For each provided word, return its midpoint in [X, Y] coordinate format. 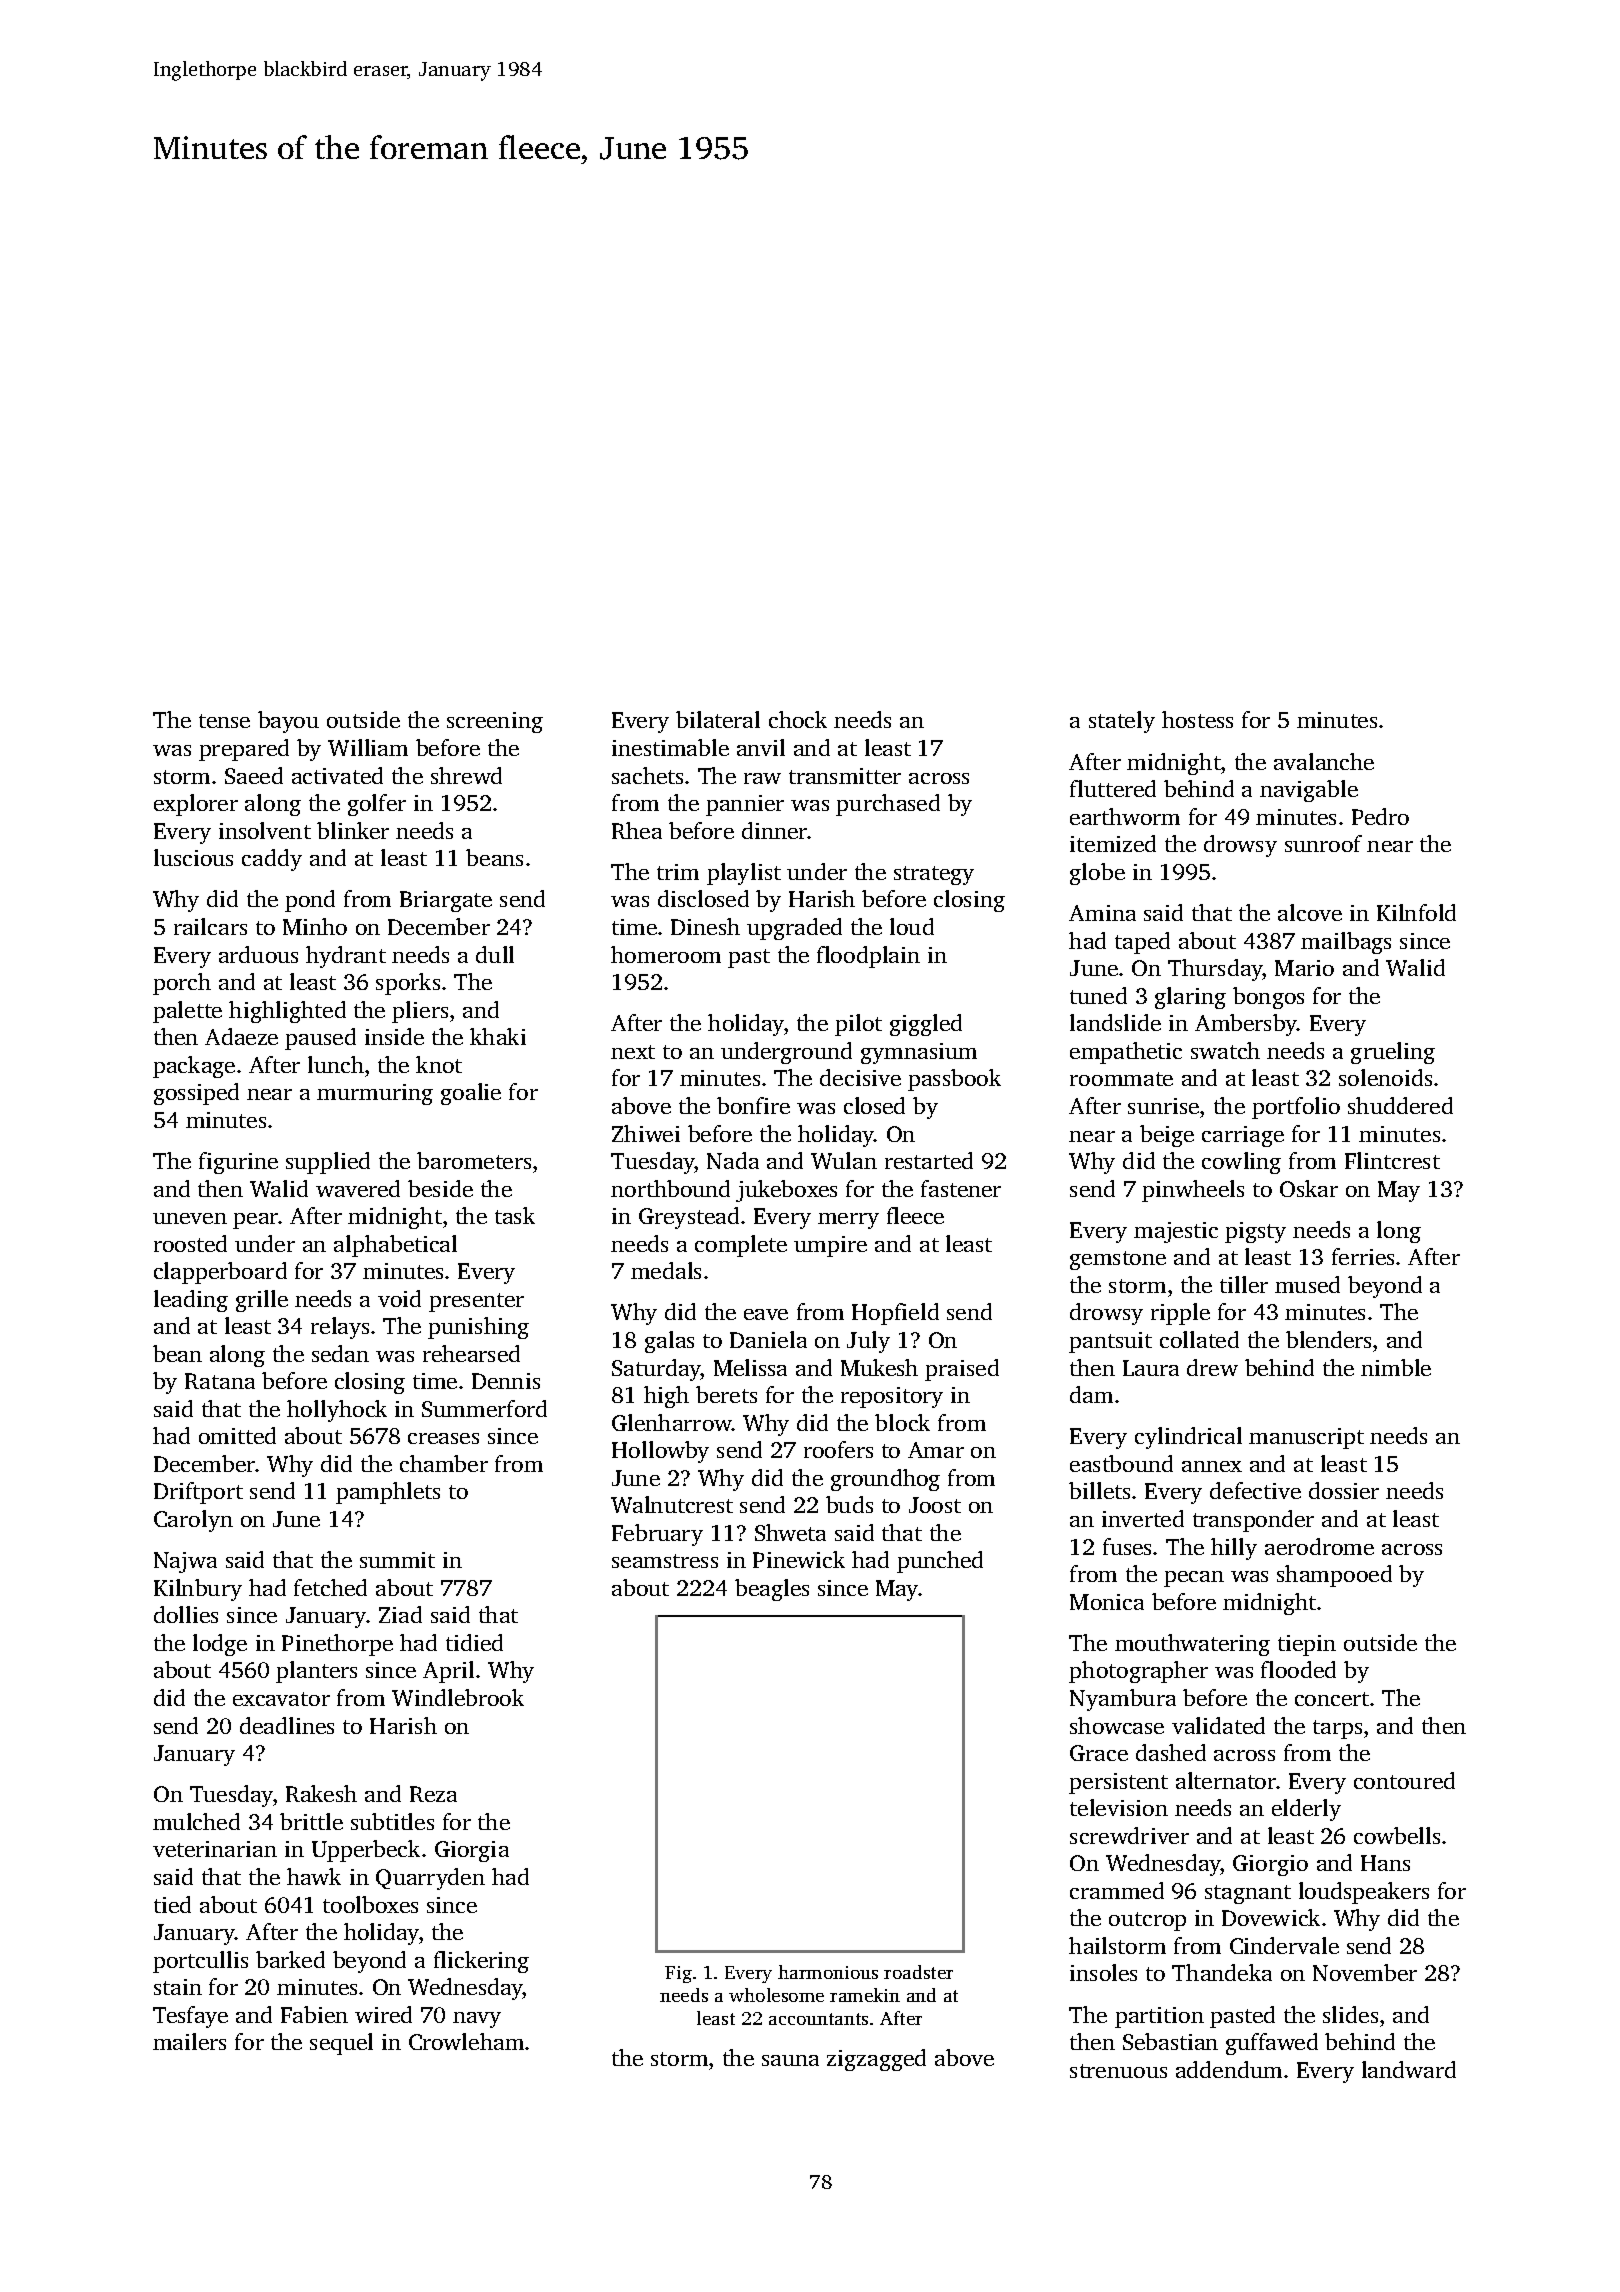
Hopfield [895, 1314]
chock [798, 719]
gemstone [1118, 1260]
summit [397, 1560]
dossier [1344, 1490]
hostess [1197, 719]
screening [495, 722]
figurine [238, 1163]
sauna [790, 2060]
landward [1409, 2069]
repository [892, 1397]
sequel [341, 2044]
